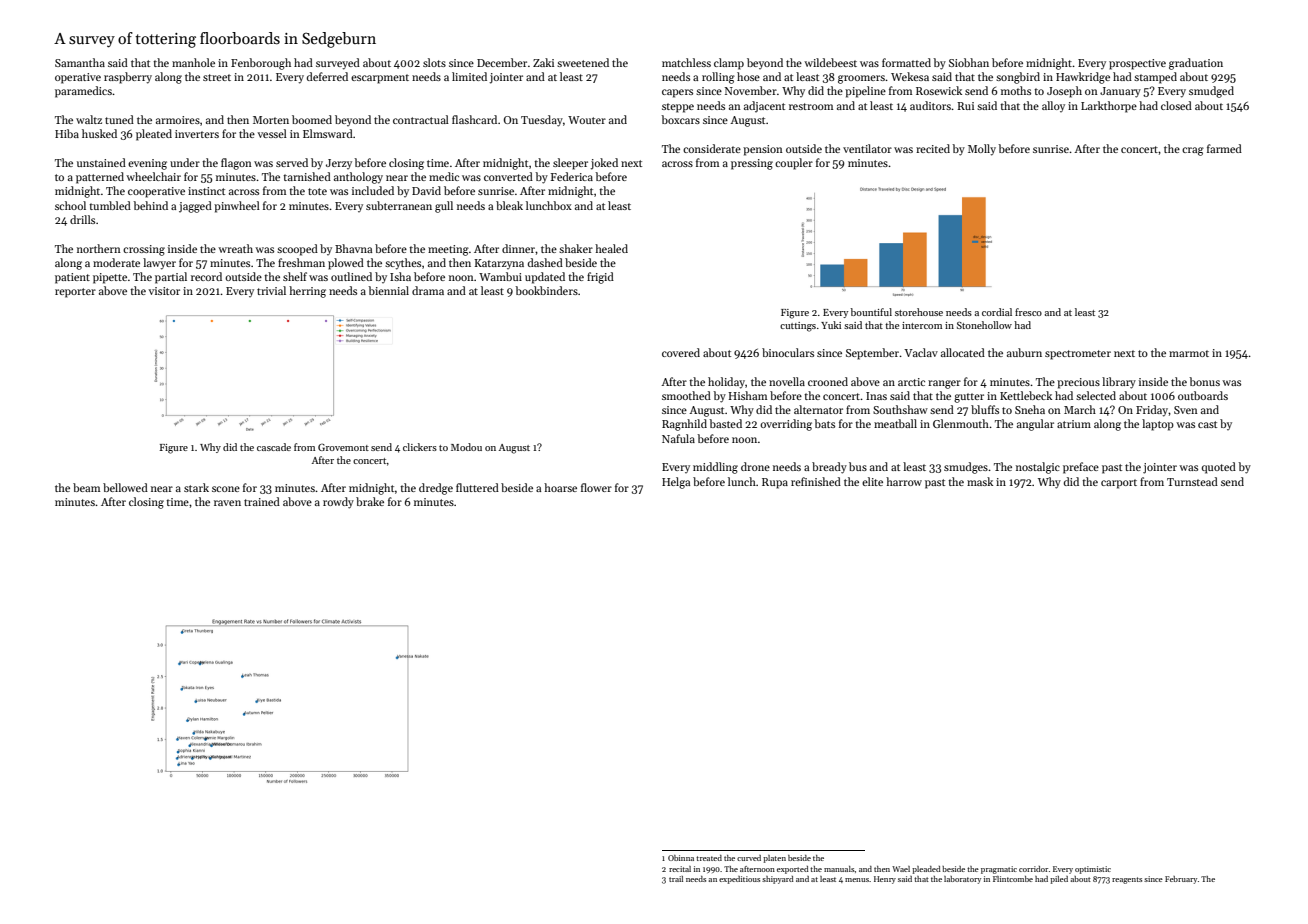 Image resolution: width=1308 pixels, height=924 pixels. I want to click on rowdy, so click(338, 503).
